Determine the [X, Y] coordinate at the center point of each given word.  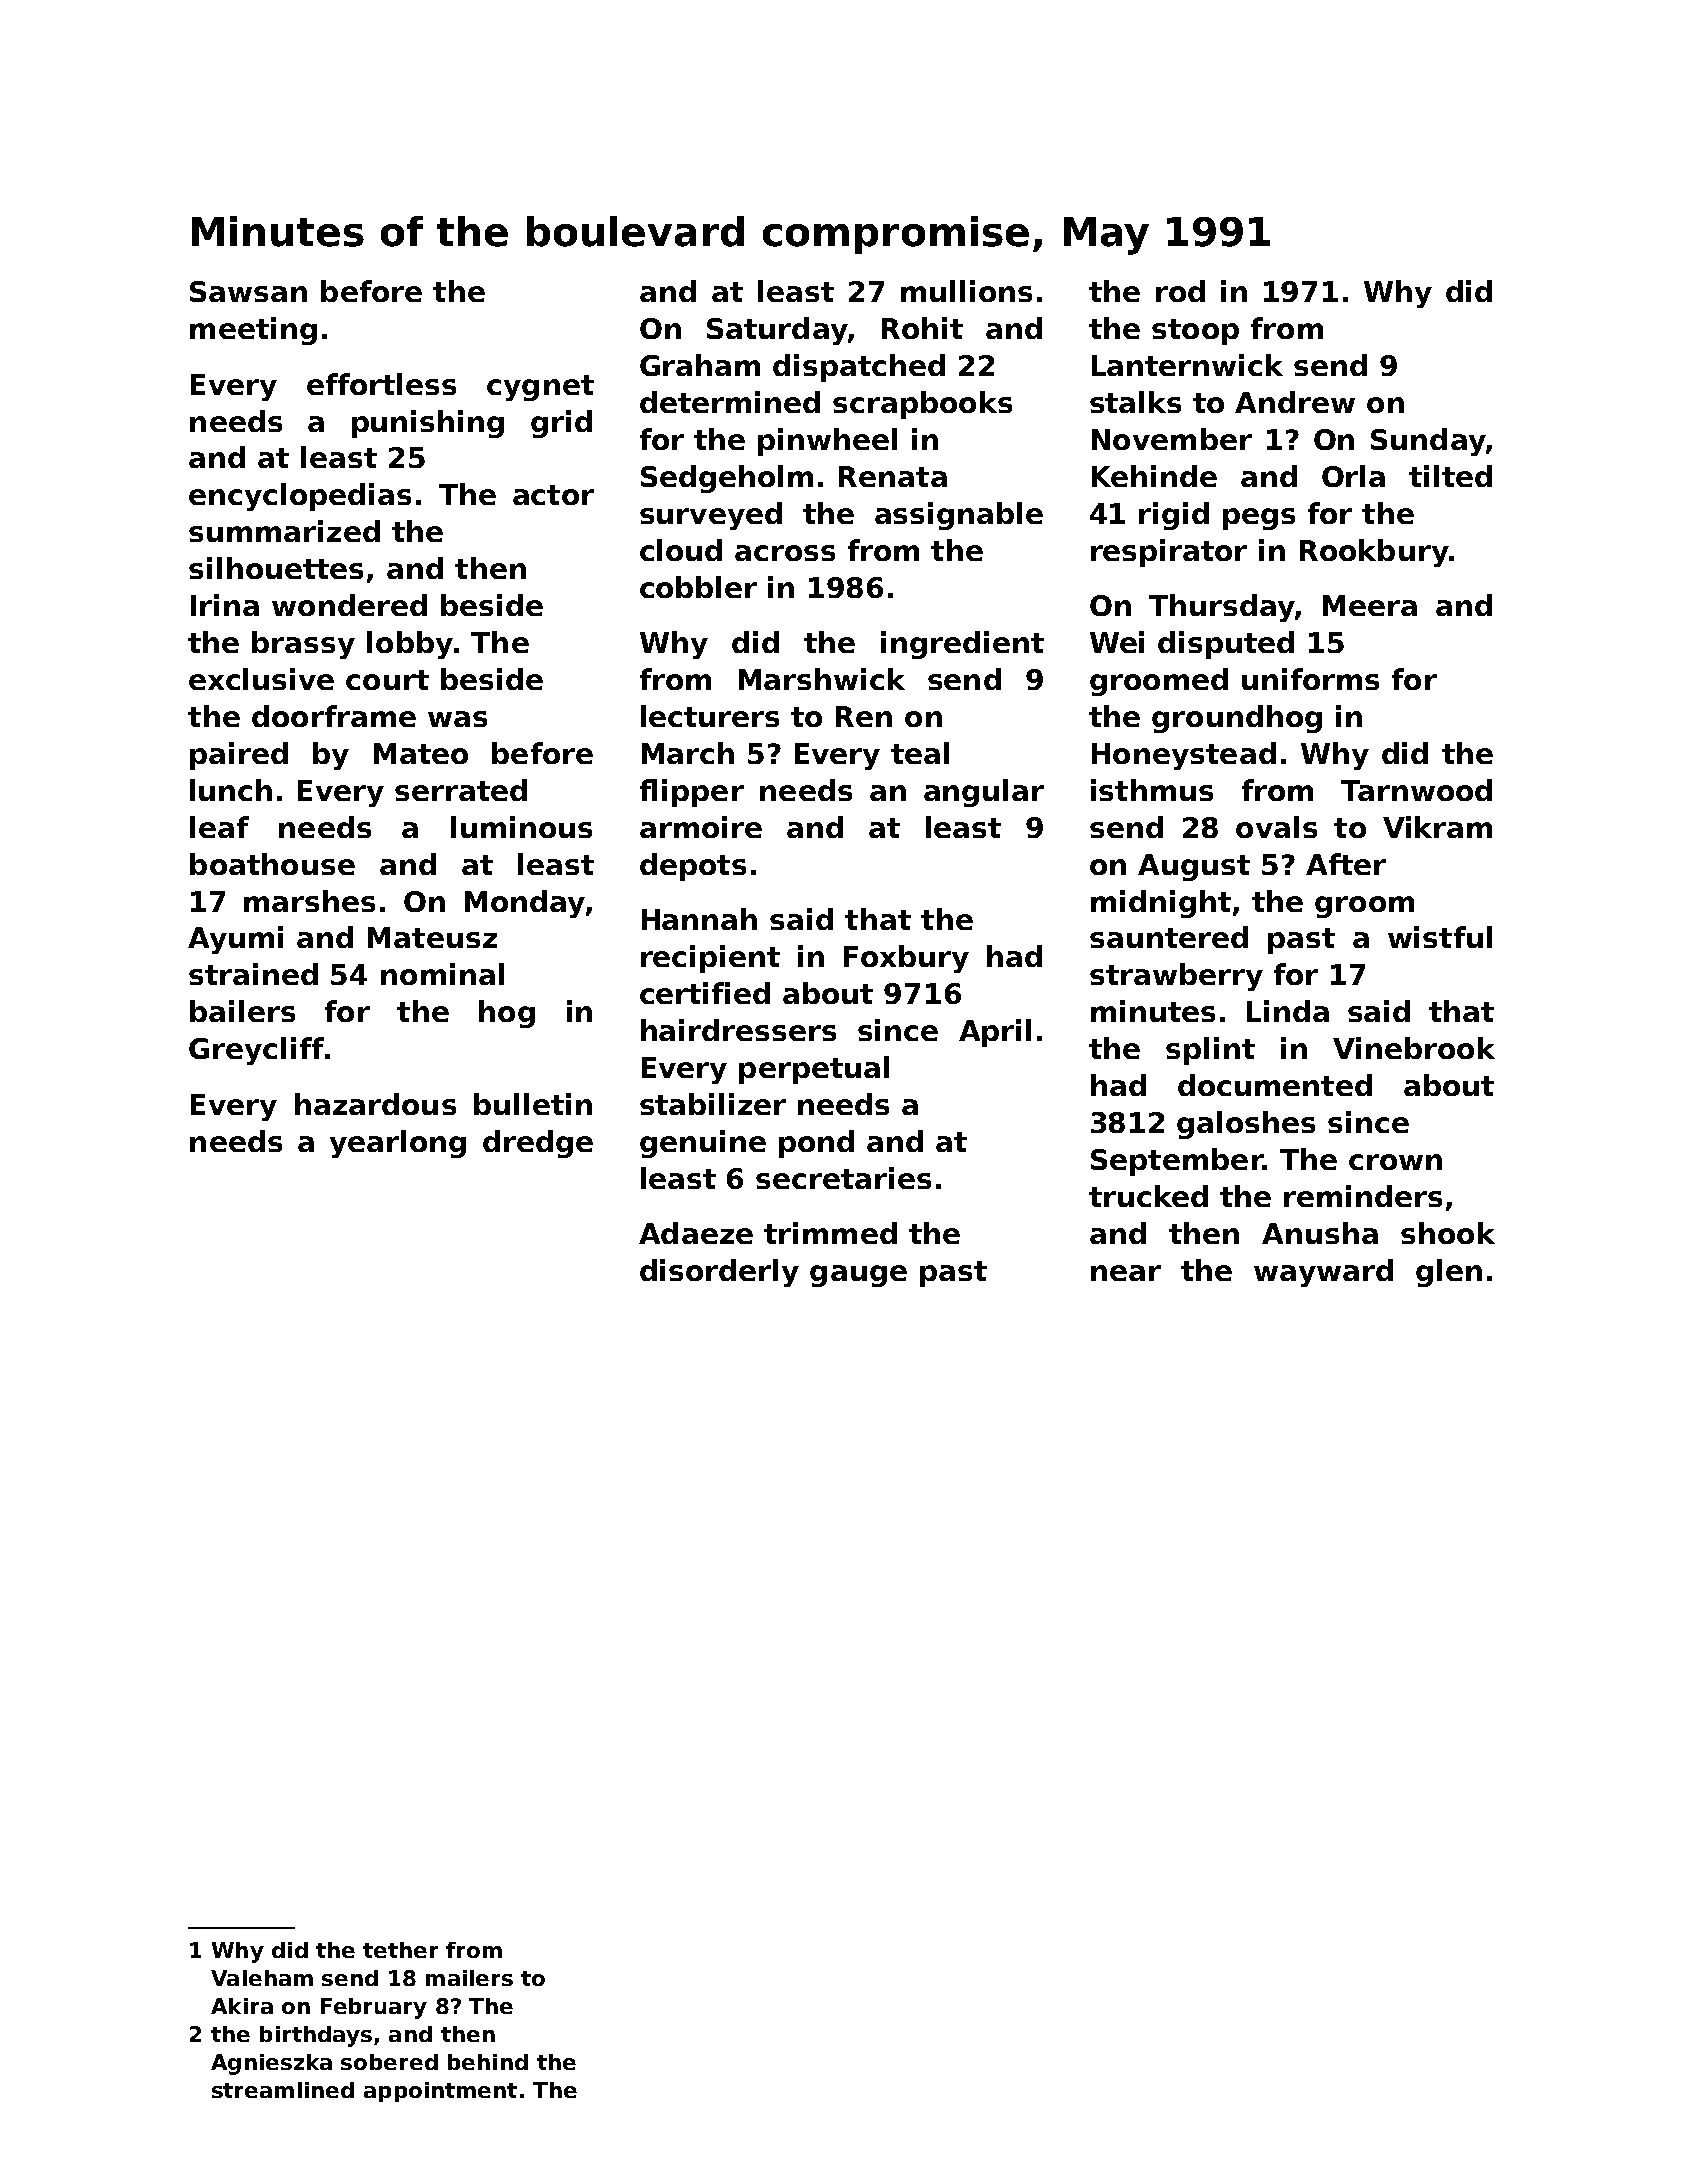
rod [1180, 291]
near [1126, 1273]
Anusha [1320, 1233]
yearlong [398, 1144]
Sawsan [248, 291]
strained [253, 974]
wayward [1323, 1273]
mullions [966, 291]
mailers [469, 1978]
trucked [1148, 1196]
